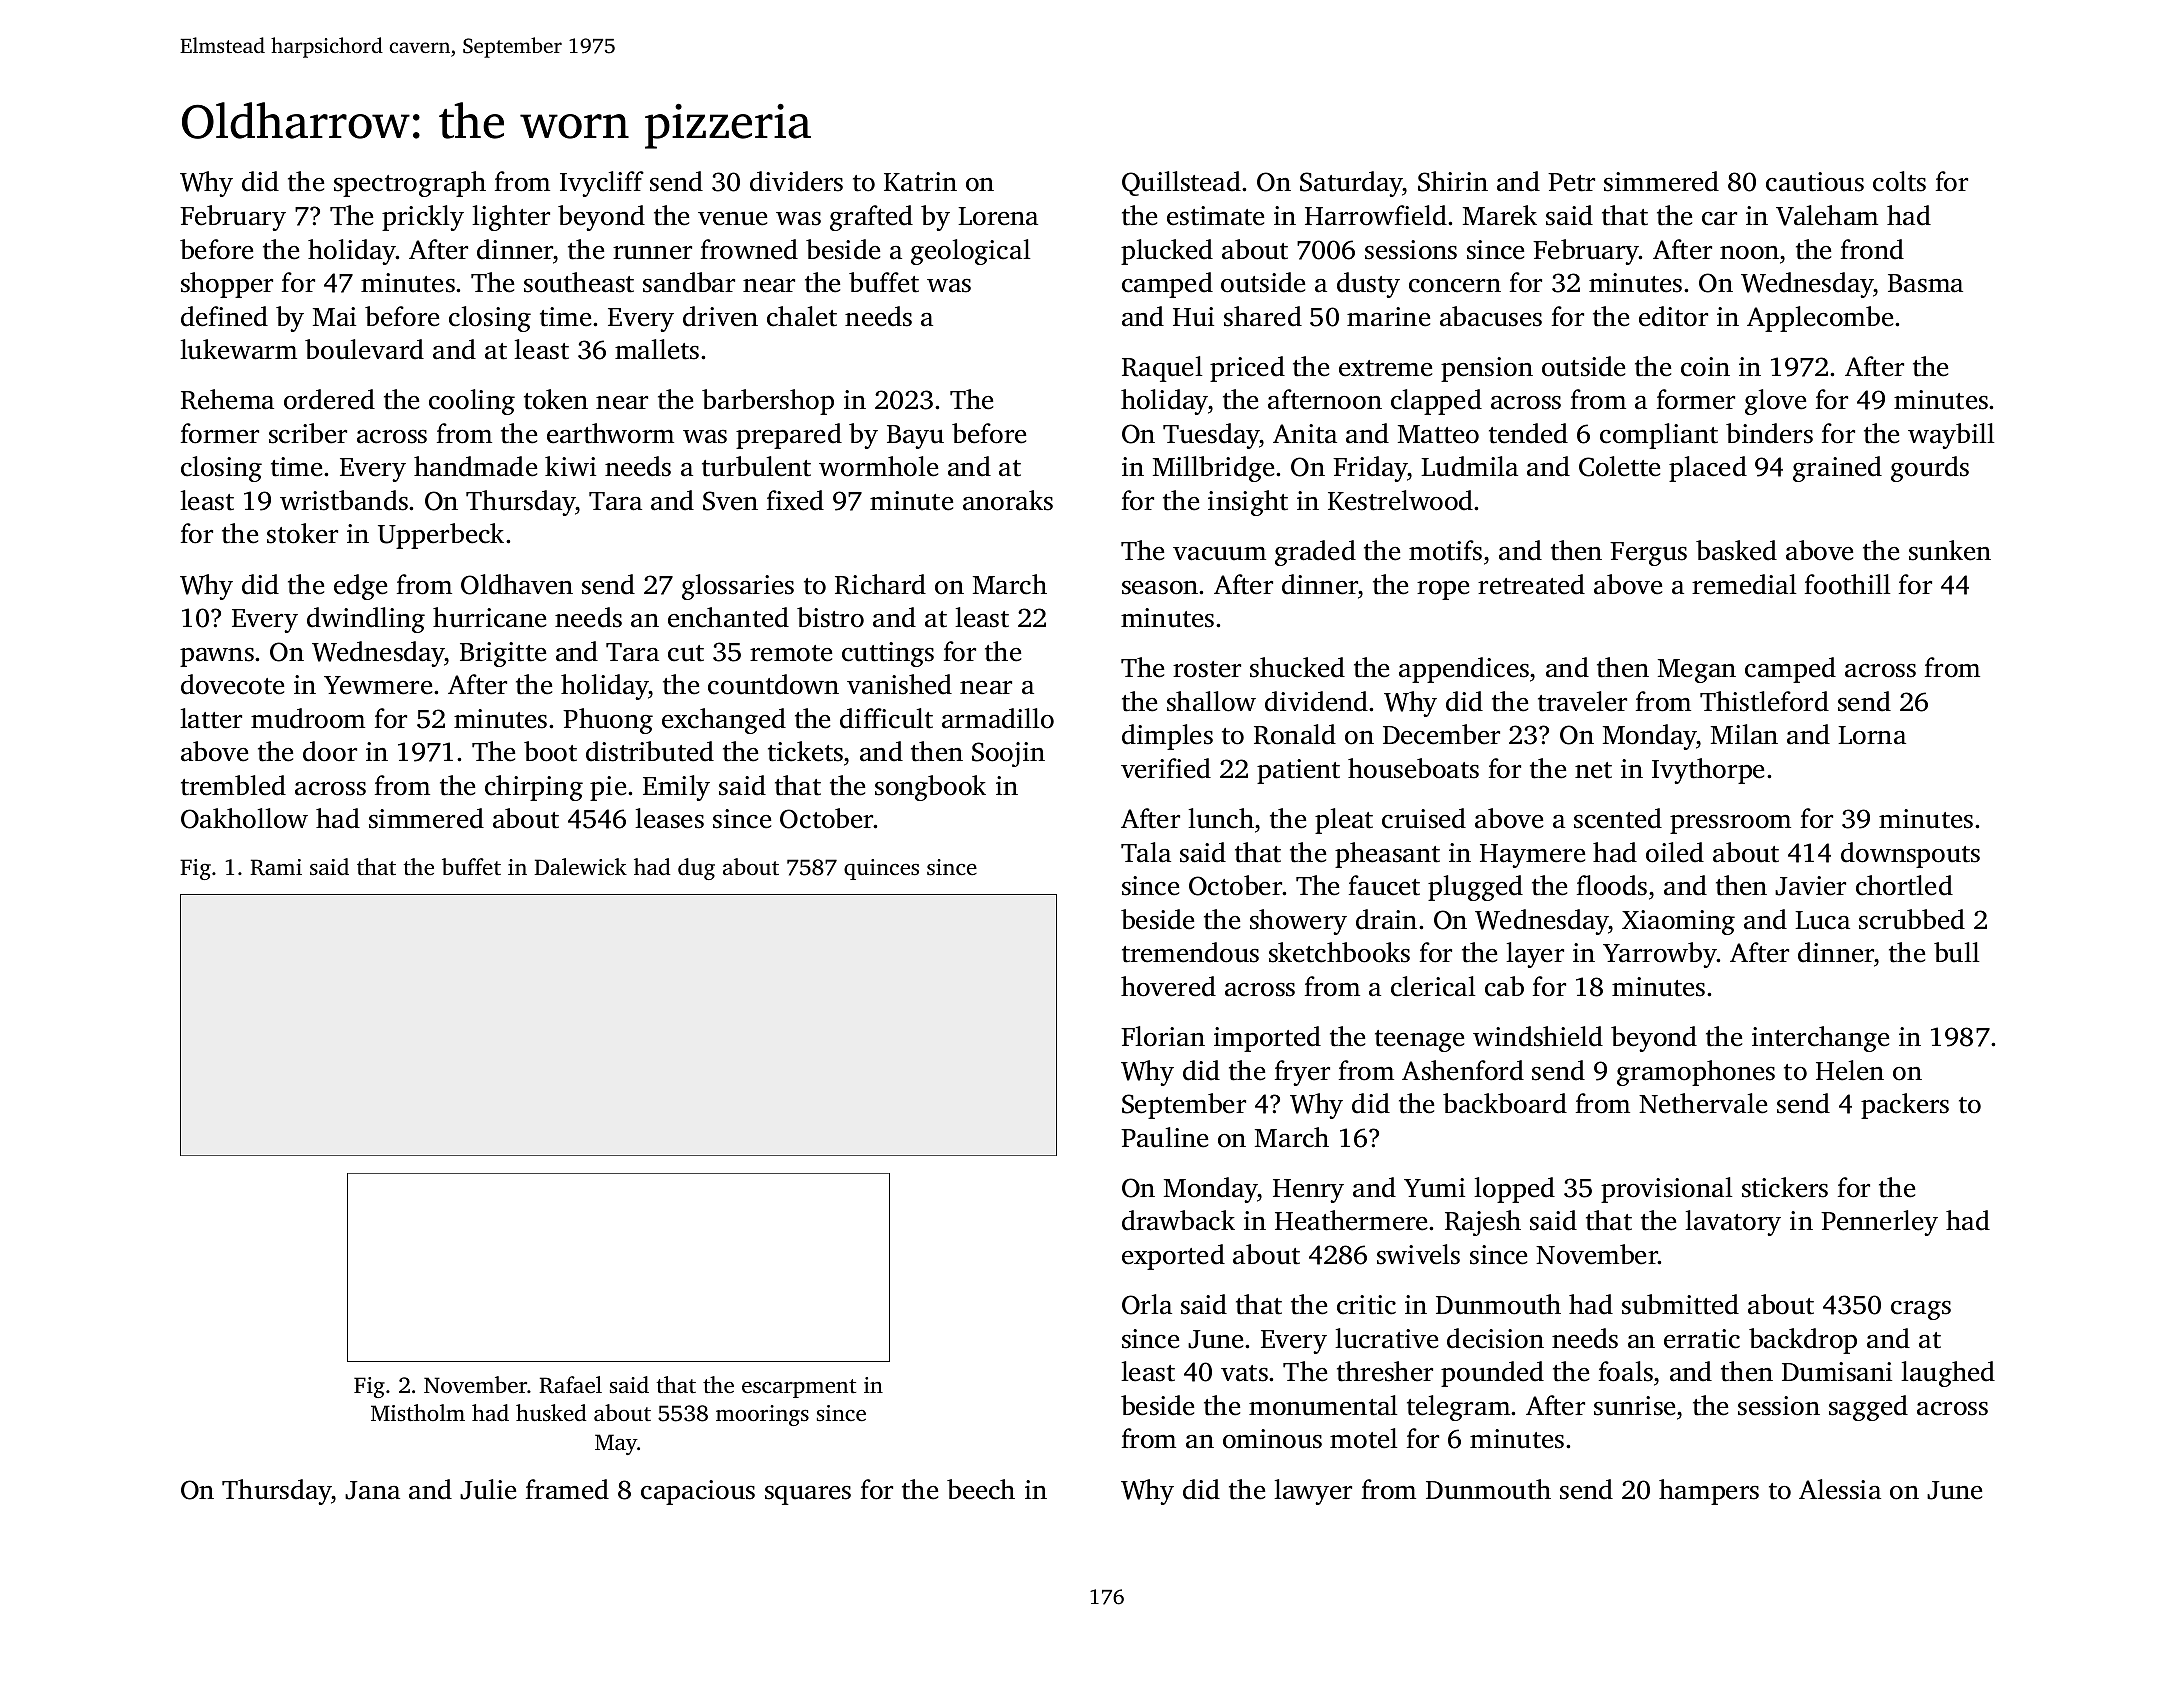  Describe the element at coordinates (1667, 1190) in the screenshot. I see `provisional` at that location.
